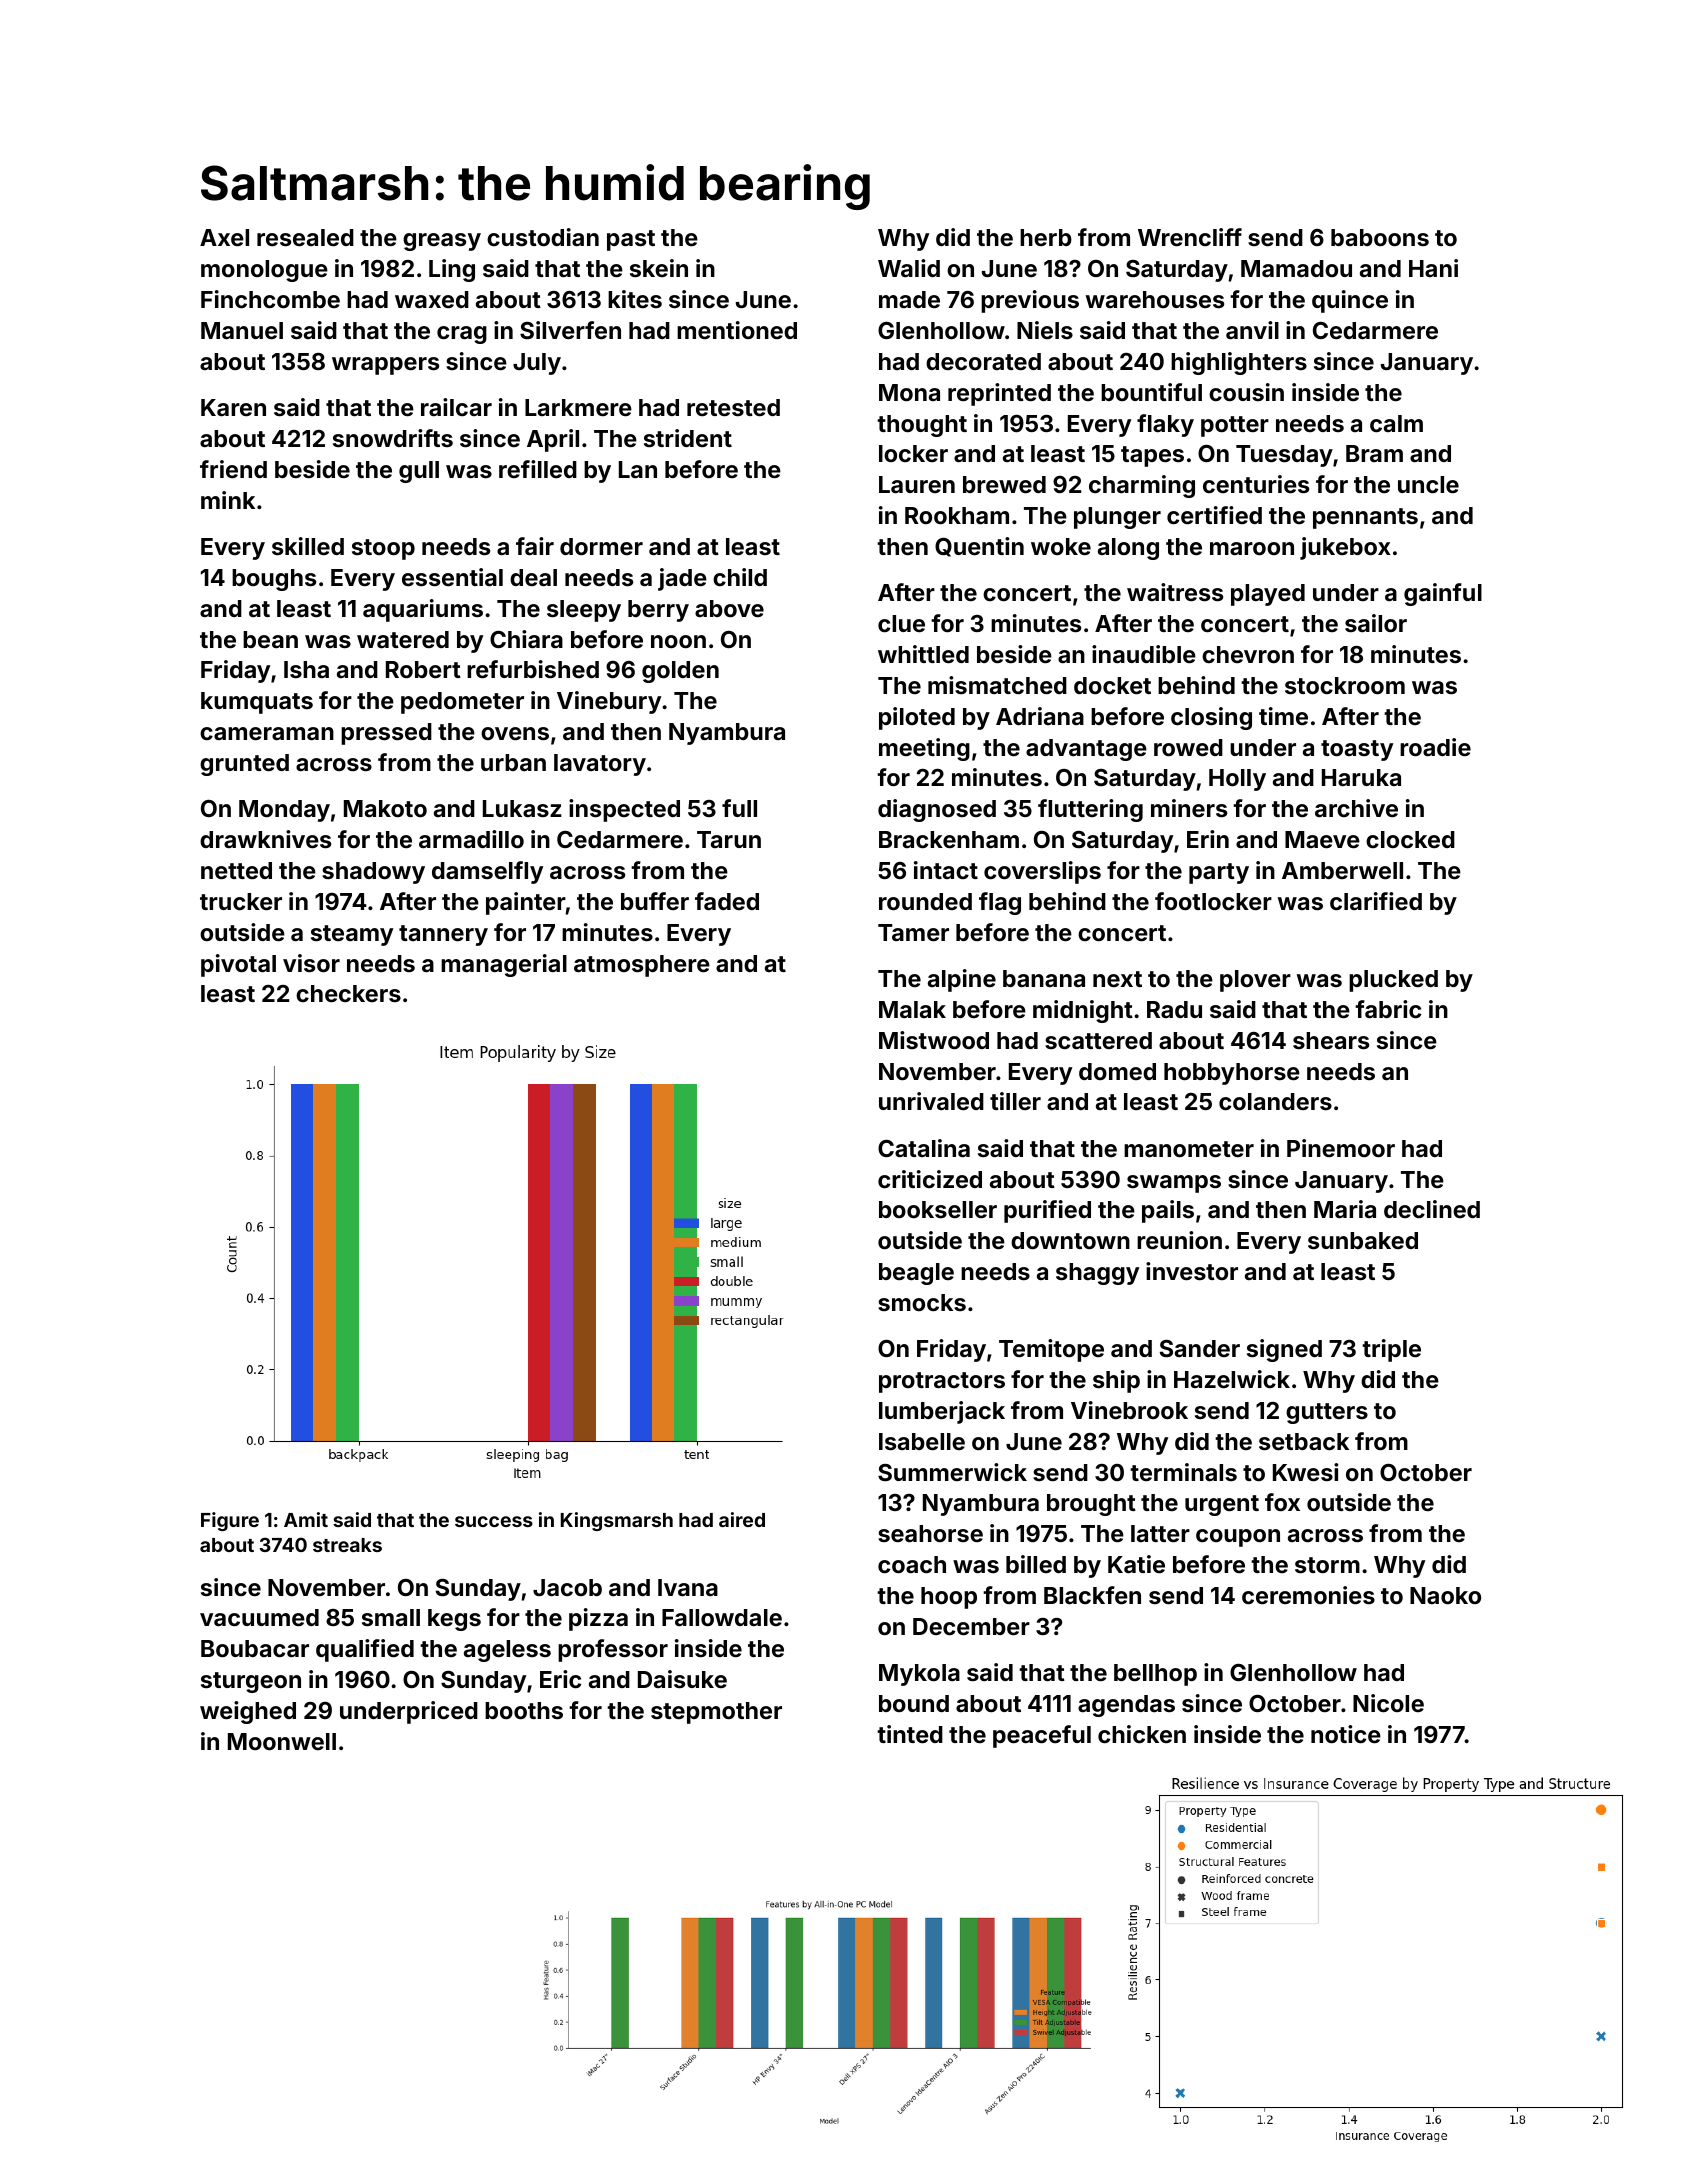 The height and width of the screenshot is (2178, 1683). Describe the element at coordinates (1376, 901) in the screenshot. I see `clarified` at that location.
